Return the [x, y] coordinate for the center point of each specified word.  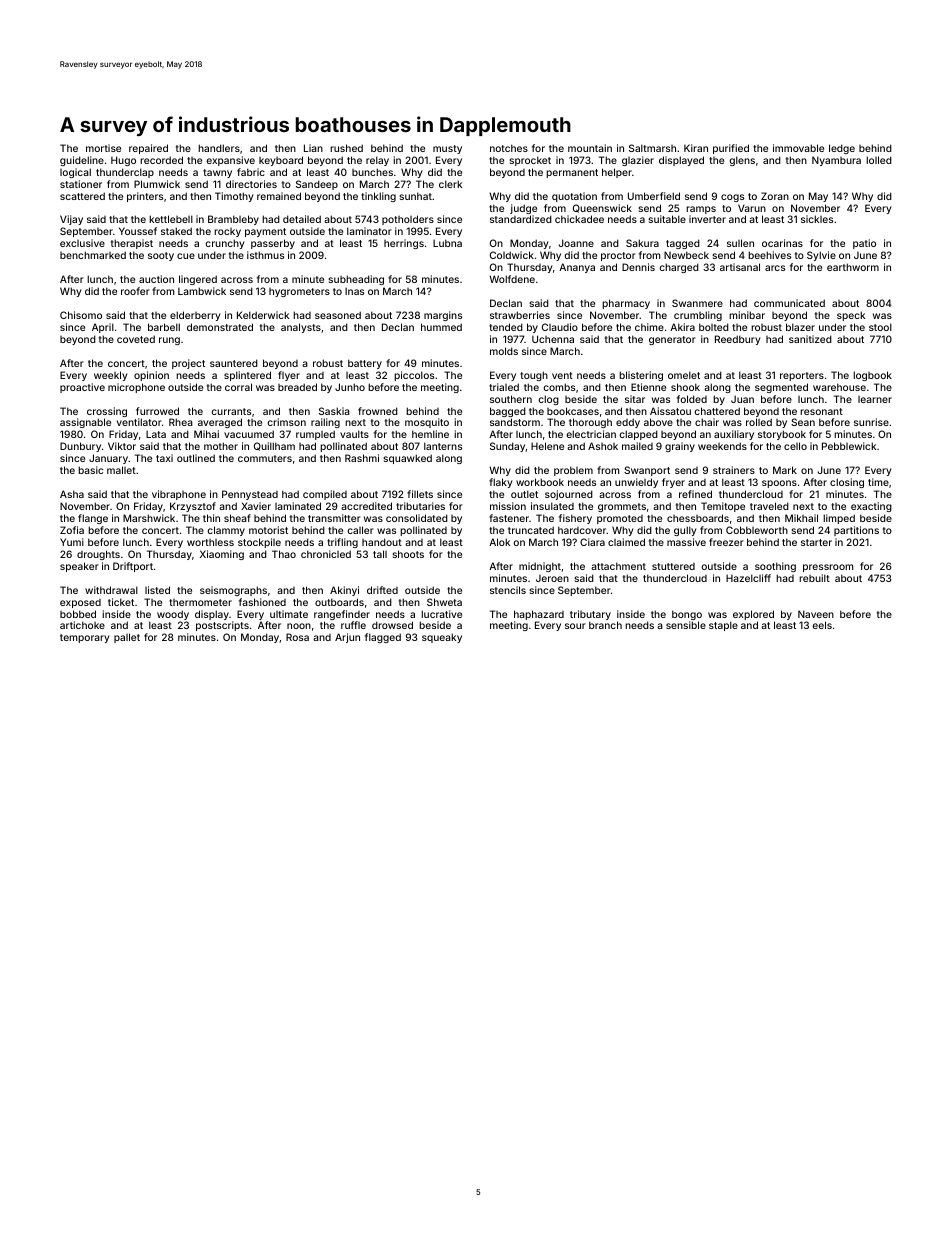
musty [447, 149]
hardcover [582, 530]
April [103, 328]
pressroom [828, 568]
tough [534, 376]
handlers [219, 148]
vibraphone [179, 495]
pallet [127, 638]
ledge [842, 149]
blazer [800, 327]
